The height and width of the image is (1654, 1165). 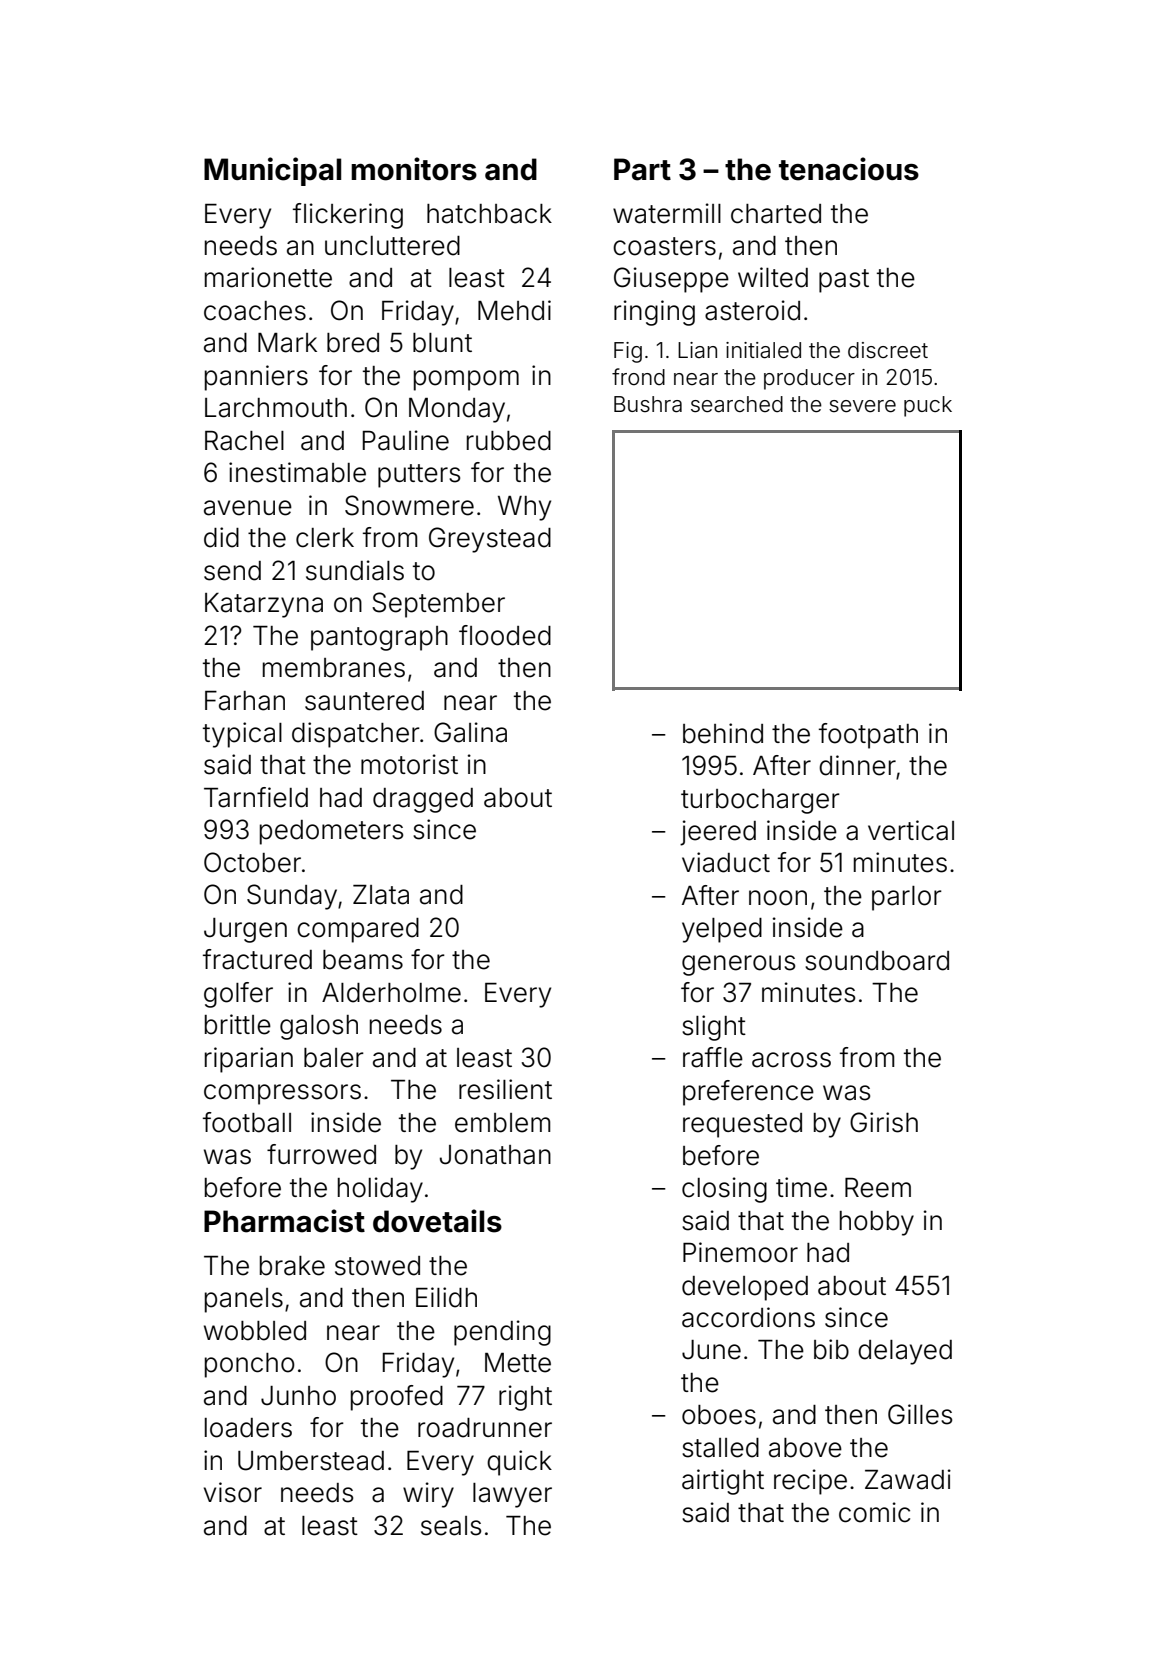 I want to click on bred, so click(x=353, y=343).
